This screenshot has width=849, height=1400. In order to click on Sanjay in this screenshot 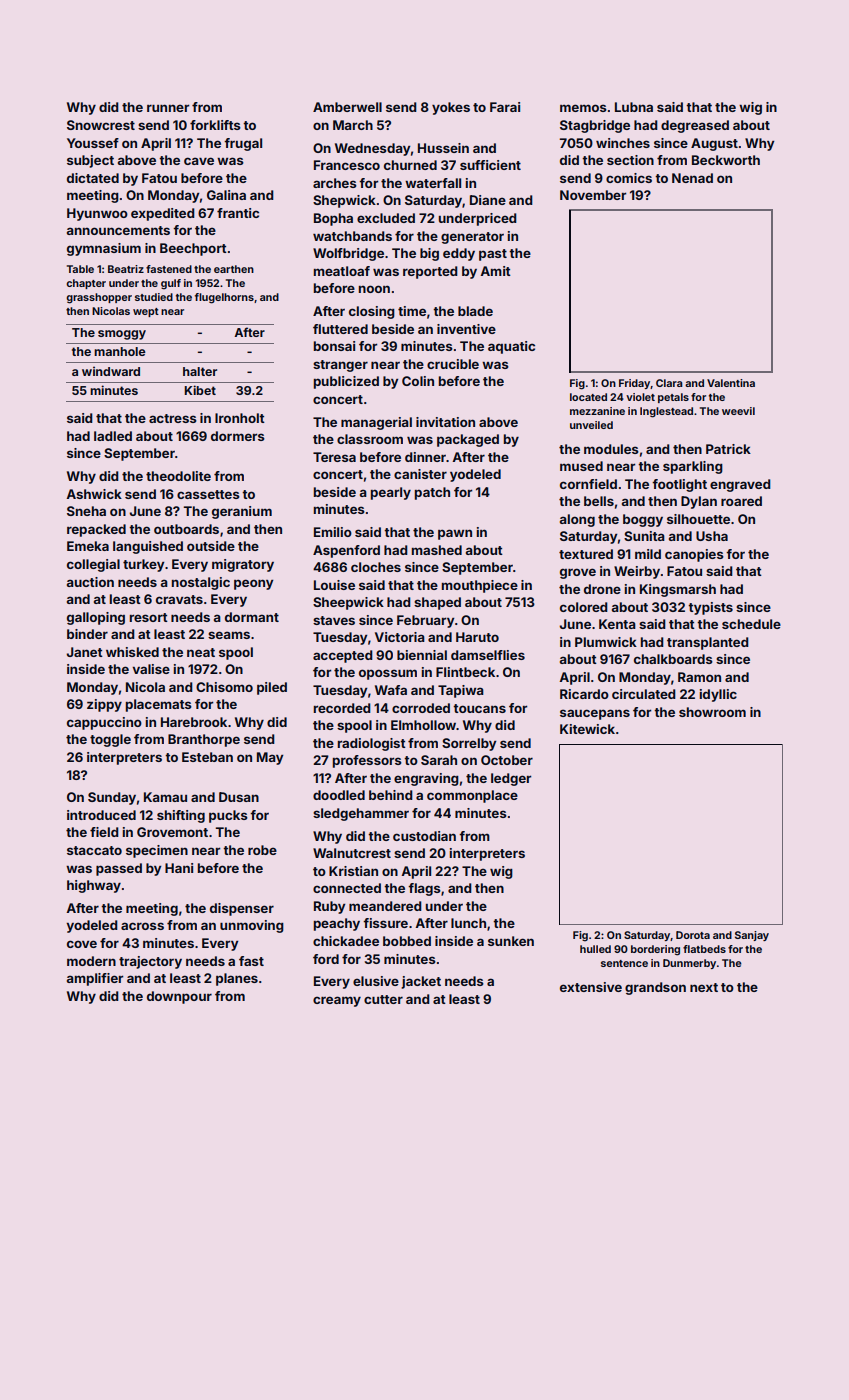, I will do `click(752, 936)`.
